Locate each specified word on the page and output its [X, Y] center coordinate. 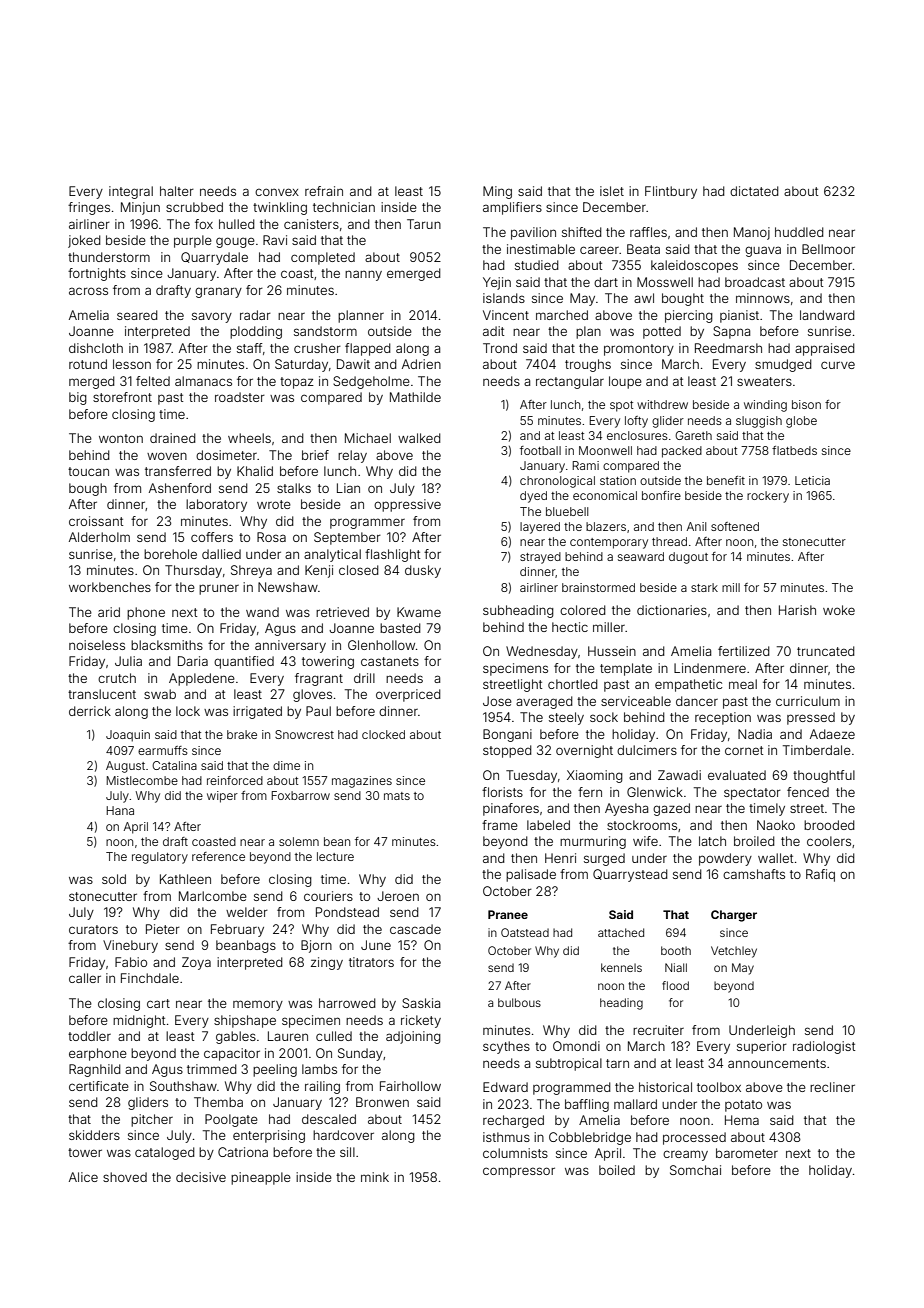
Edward [505, 1087]
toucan [88, 471]
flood [675, 985]
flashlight [392, 555]
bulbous [519, 1002]
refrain [324, 191]
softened [735, 526]
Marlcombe [213, 896]
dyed [533, 497]
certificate [99, 1086]
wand [262, 612]
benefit [726, 480]
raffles [648, 232]
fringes [89, 208]
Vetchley [734, 952]
